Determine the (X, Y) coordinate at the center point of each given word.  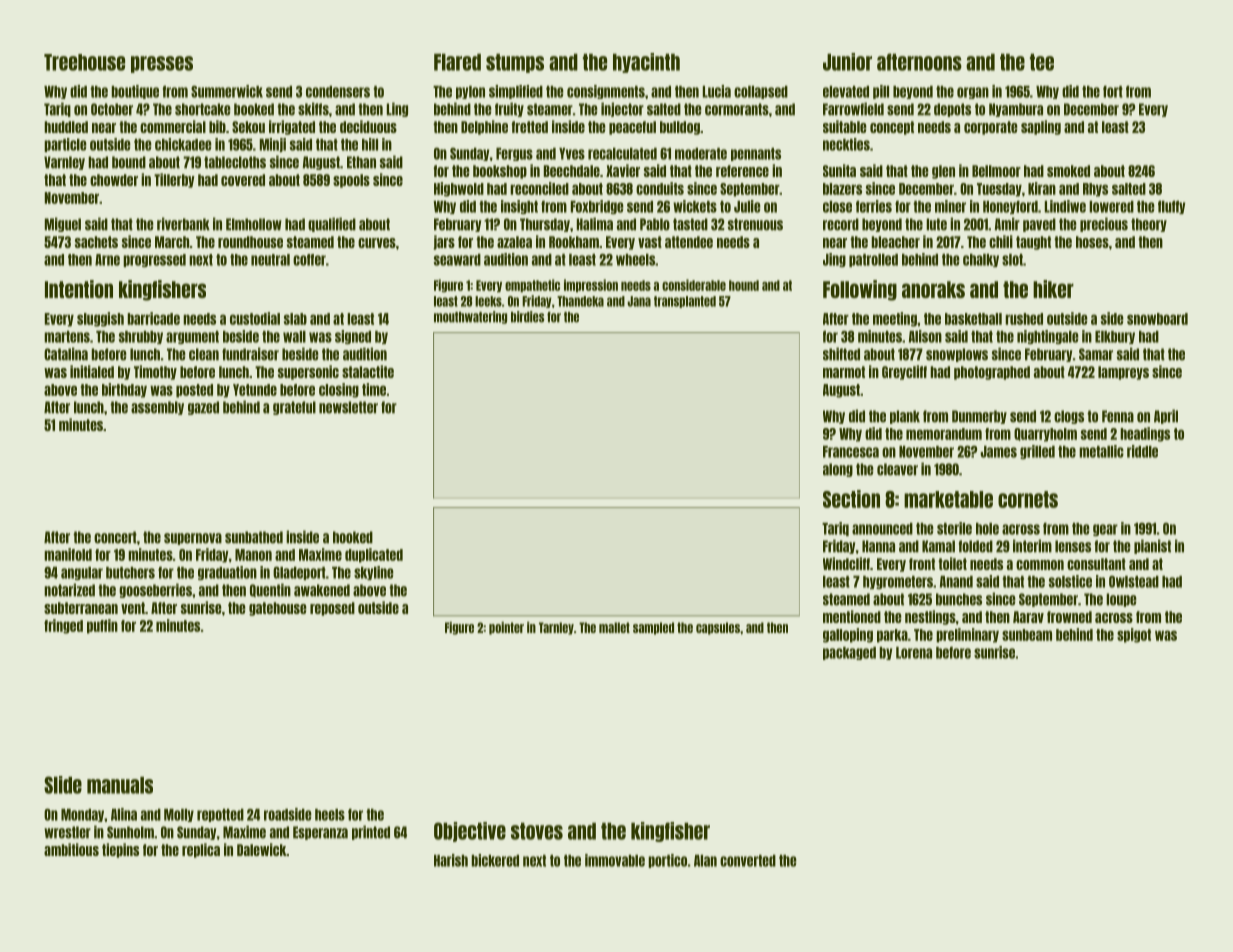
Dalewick (261, 849)
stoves (537, 831)
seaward (457, 260)
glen (943, 172)
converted (748, 861)
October (112, 109)
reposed (332, 609)
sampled (653, 628)
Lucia (717, 91)
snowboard (1157, 319)
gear (1105, 530)
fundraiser (250, 354)
